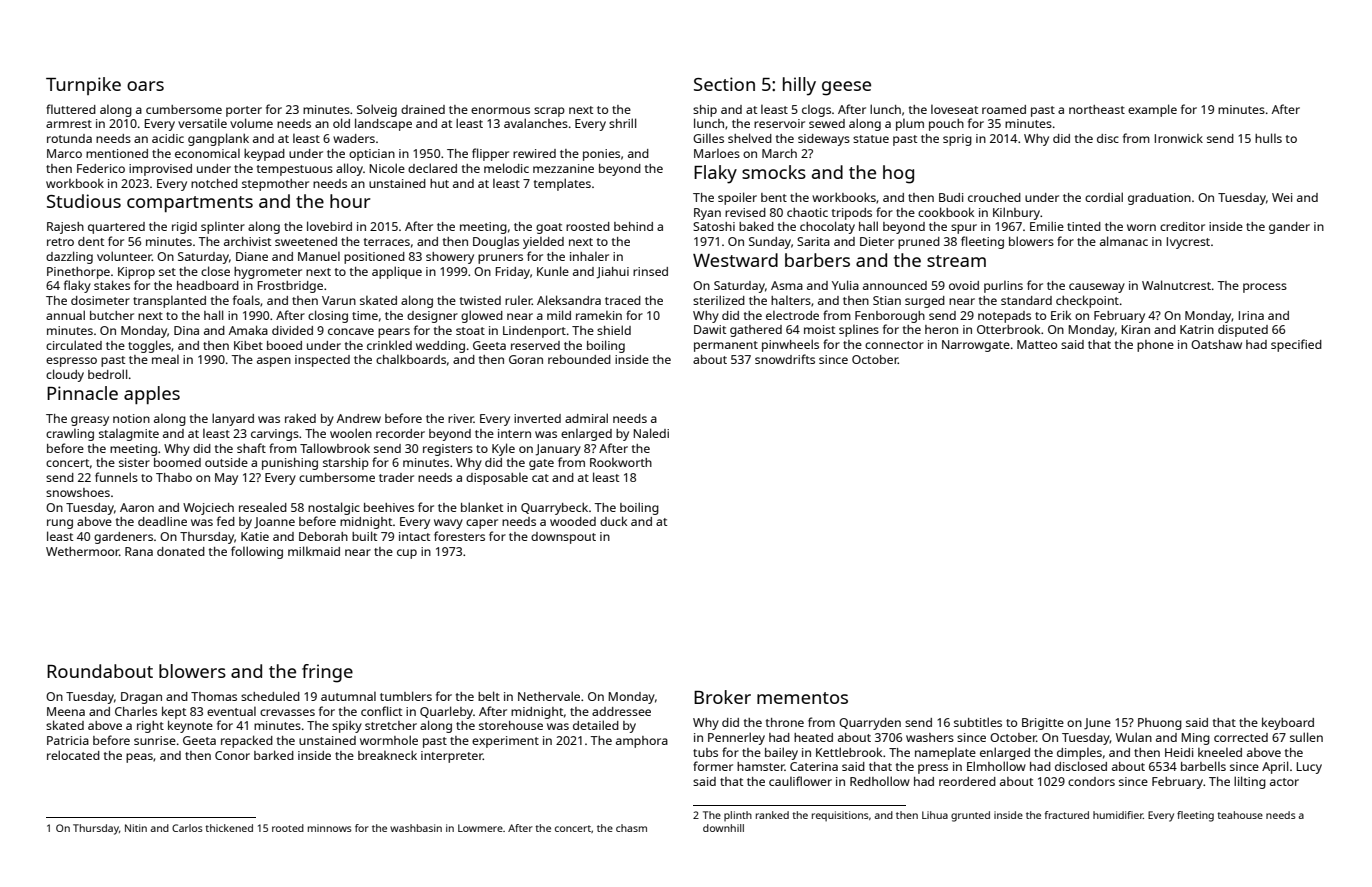  I want to click on rooted, so click(288, 828).
